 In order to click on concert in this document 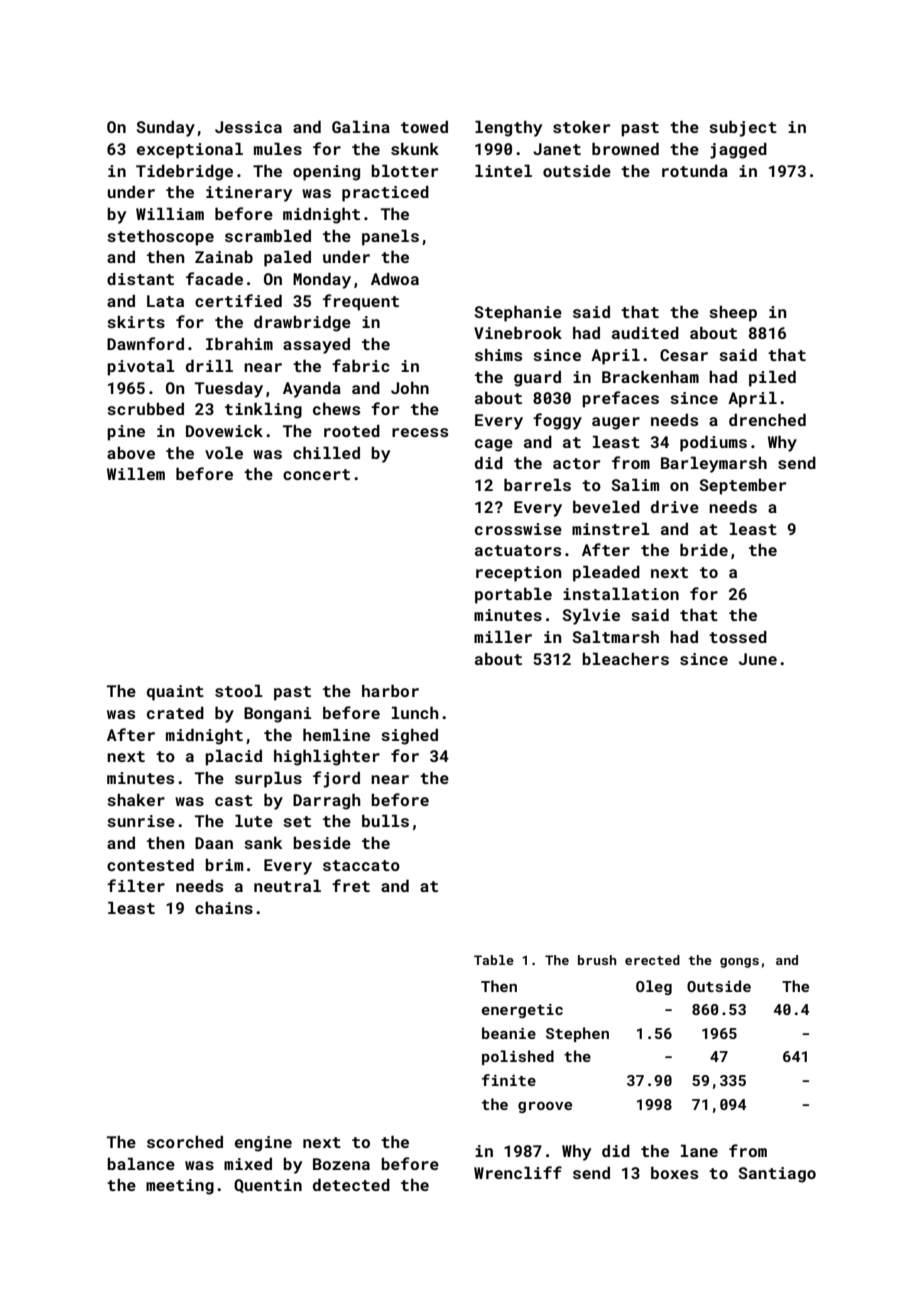, I will do `click(316, 474)`.
